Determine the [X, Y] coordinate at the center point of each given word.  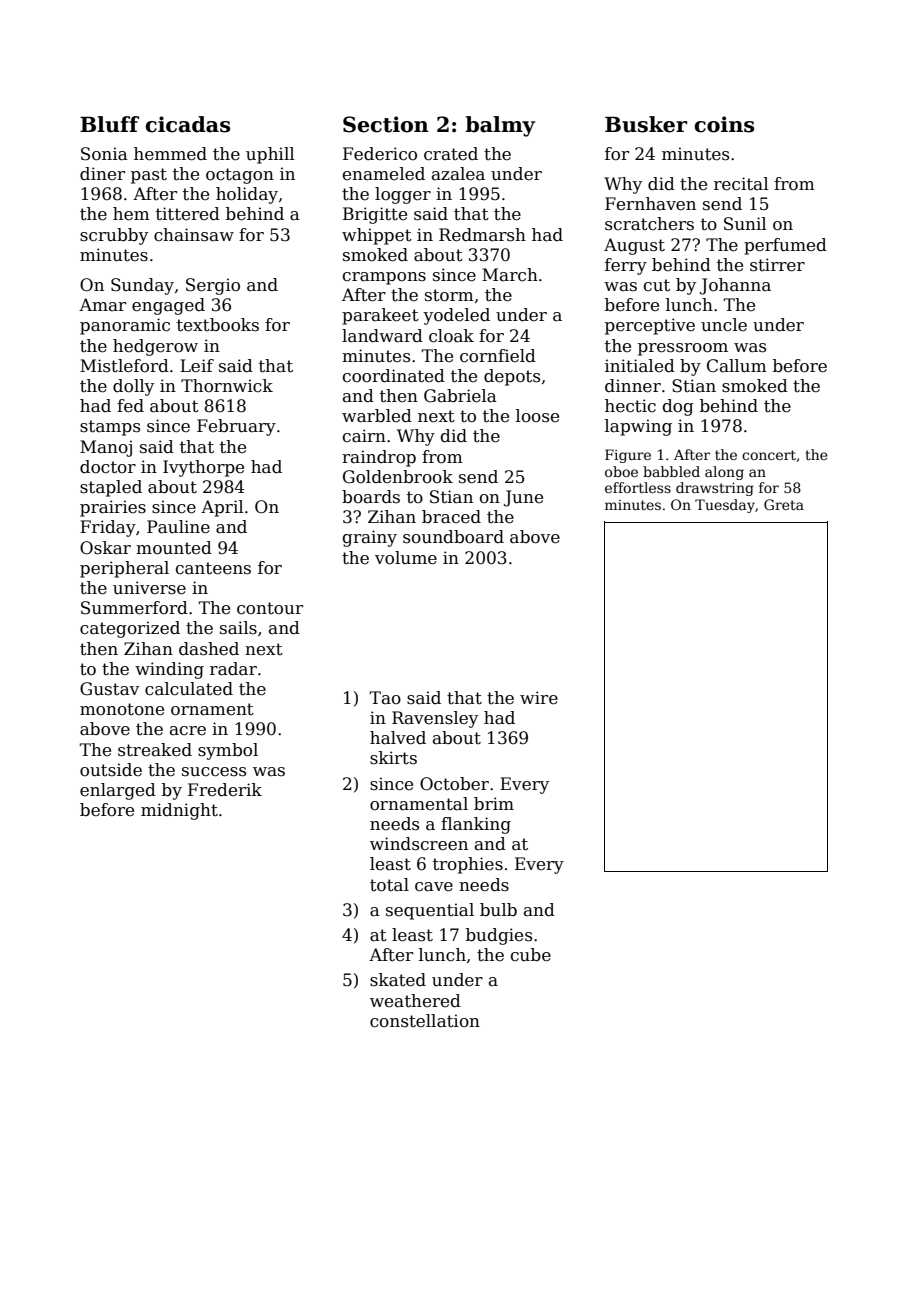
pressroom [683, 349]
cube [531, 955]
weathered [415, 1001]
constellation [425, 1021]
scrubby [114, 236]
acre [188, 731]
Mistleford [124, 366]
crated [451, 154]
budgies [499, 936]
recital [741, 184]
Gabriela [460, 396]
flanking [476, 825]
